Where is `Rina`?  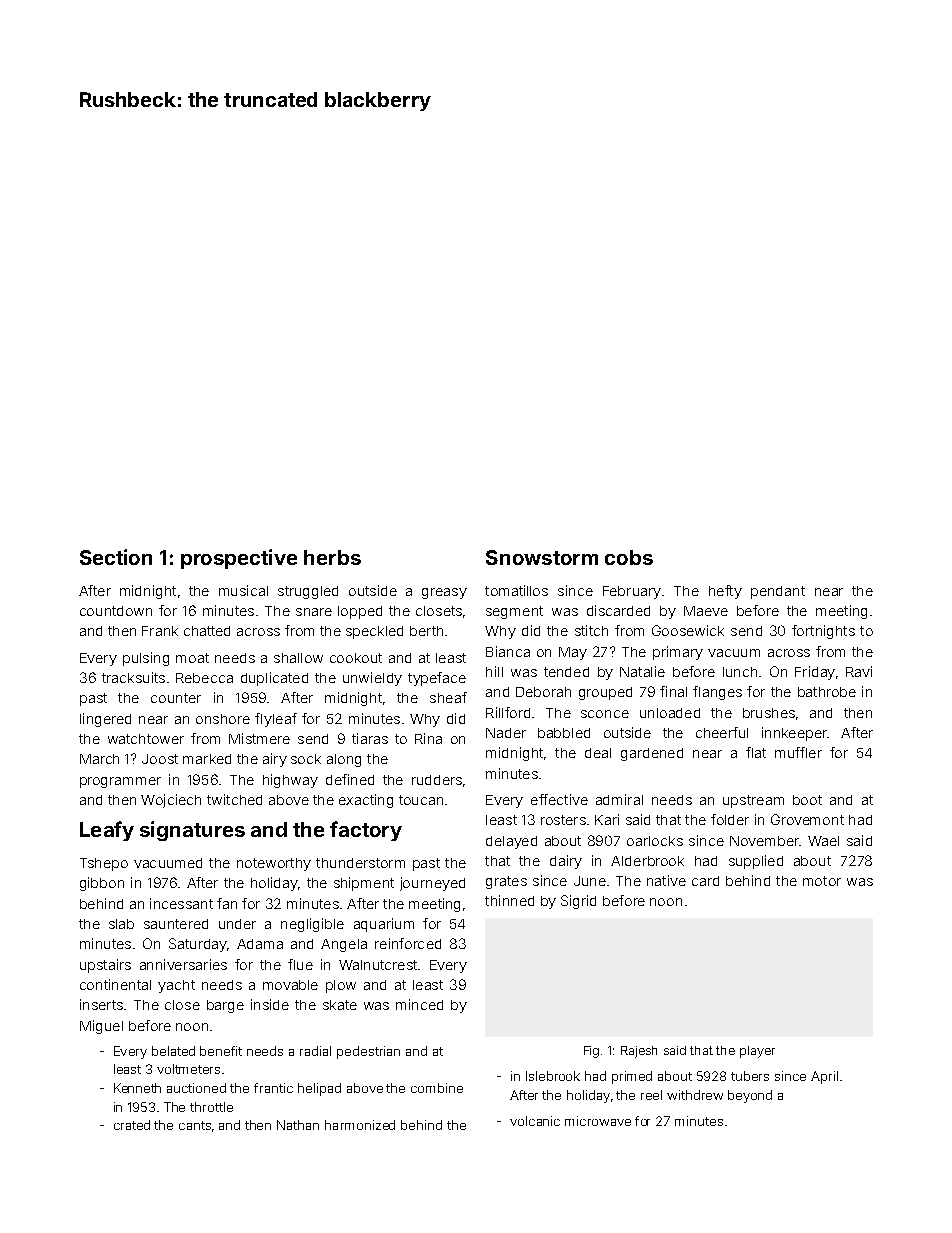 Rina is located at coordinates (428, 738).
